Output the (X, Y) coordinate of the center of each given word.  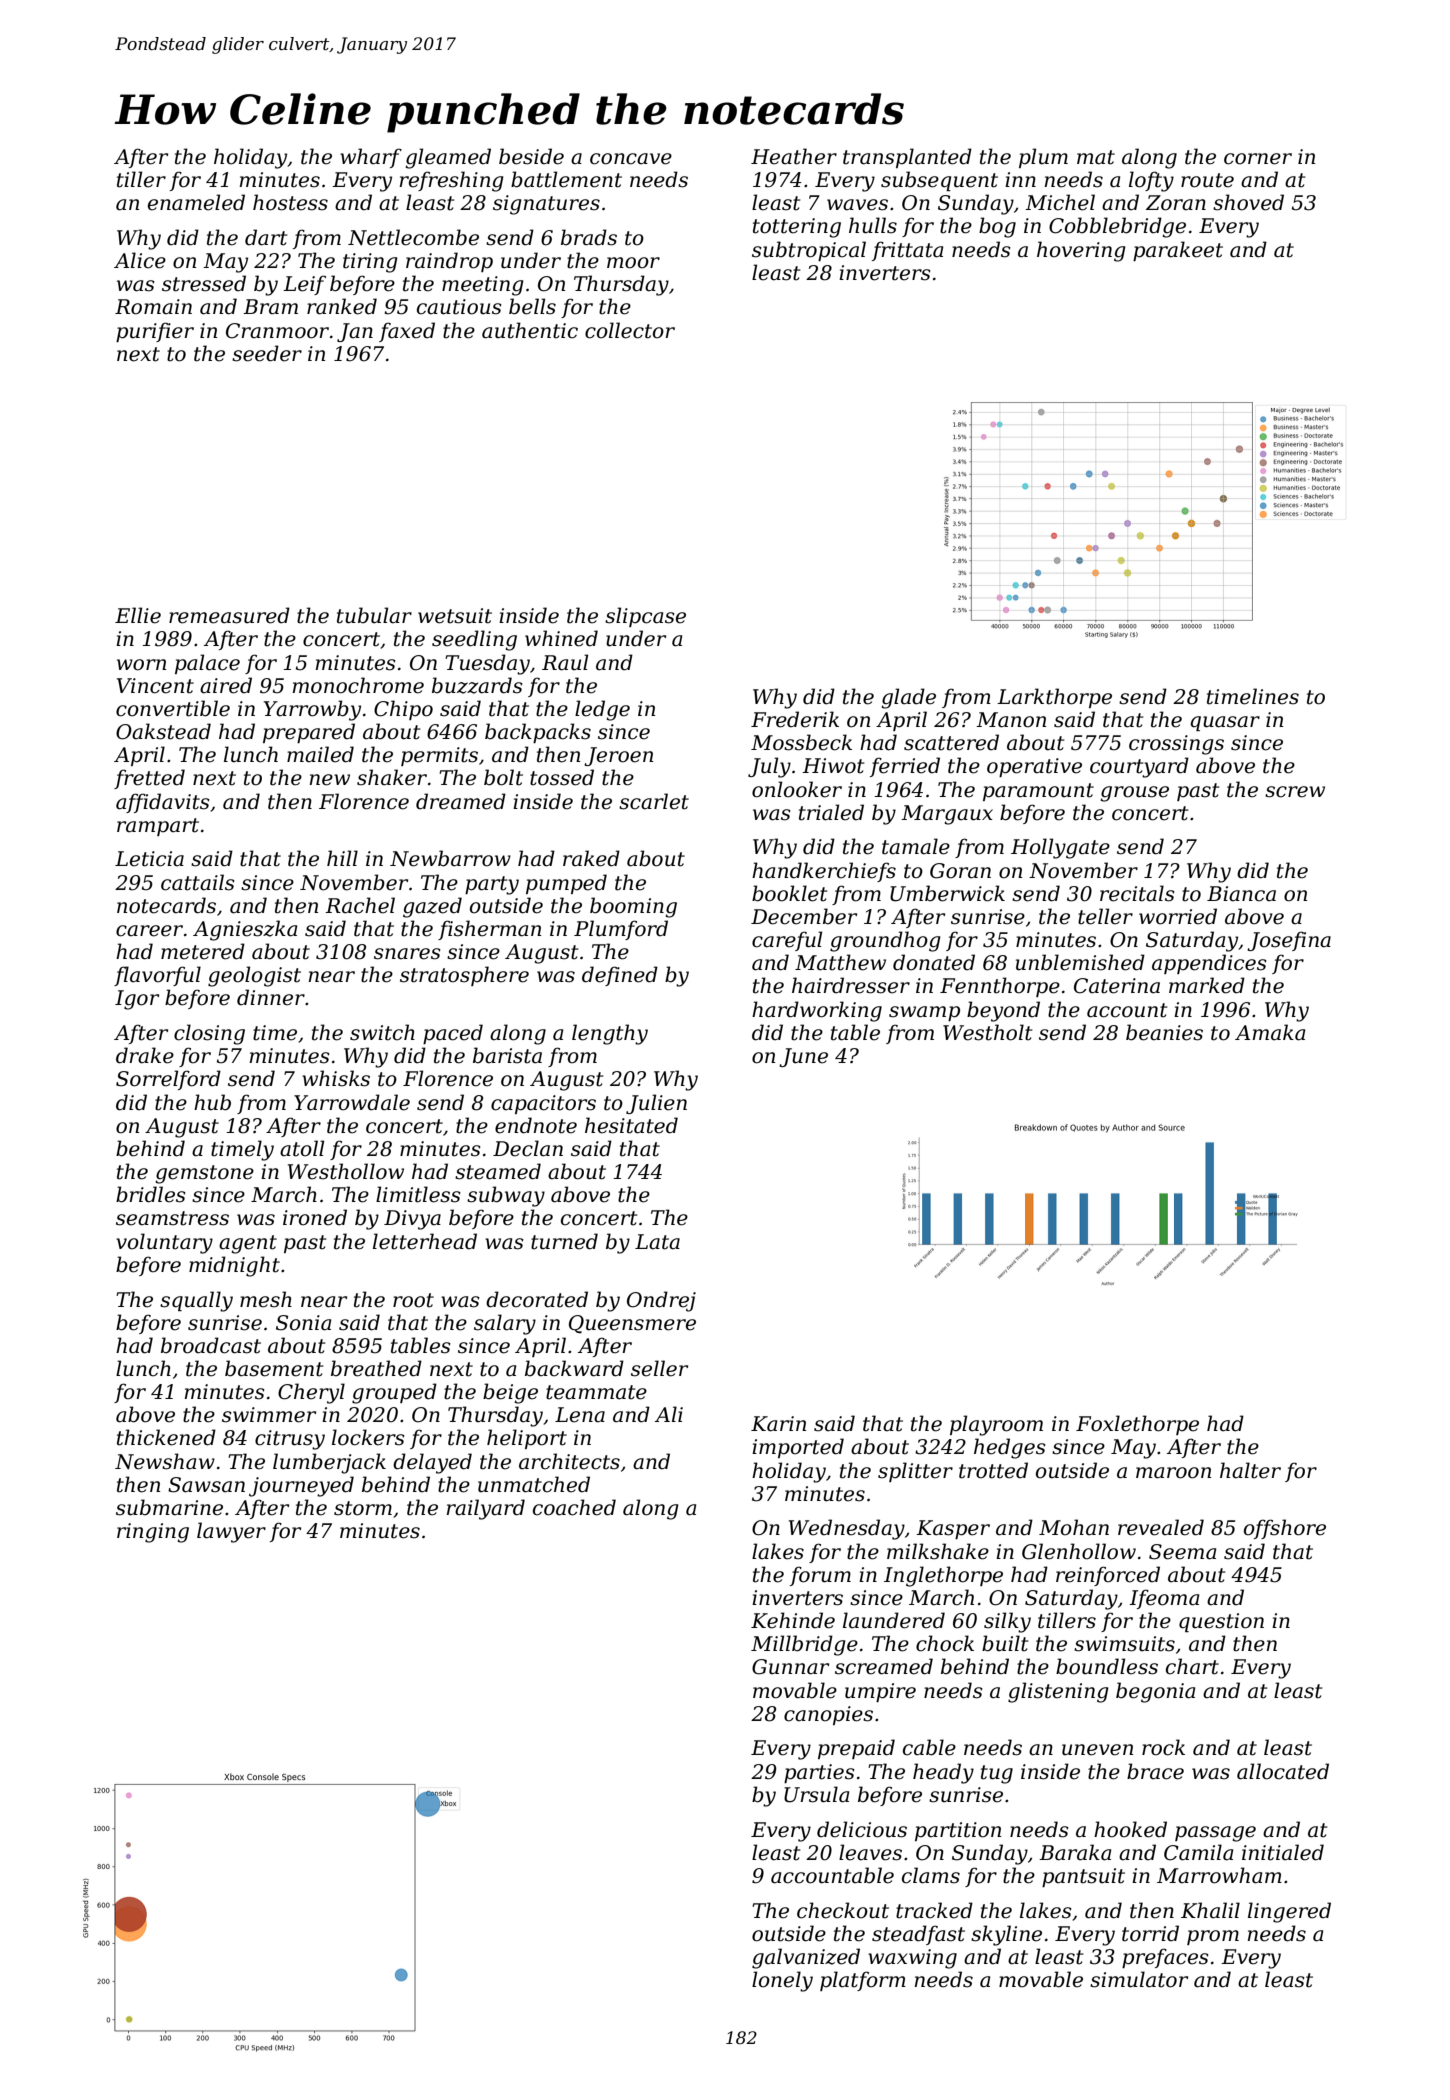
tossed (562, 777)
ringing (153, 1533)
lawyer (231, 1532)
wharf (371, 158)
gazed (432, 907)
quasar (1225, 723)
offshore (1285, 1529)
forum (820, 1576)
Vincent (155, 686)
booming (633, 907)
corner (1258, 159)
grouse (1134, 794)
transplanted (907, 158)
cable (929, 1747)
